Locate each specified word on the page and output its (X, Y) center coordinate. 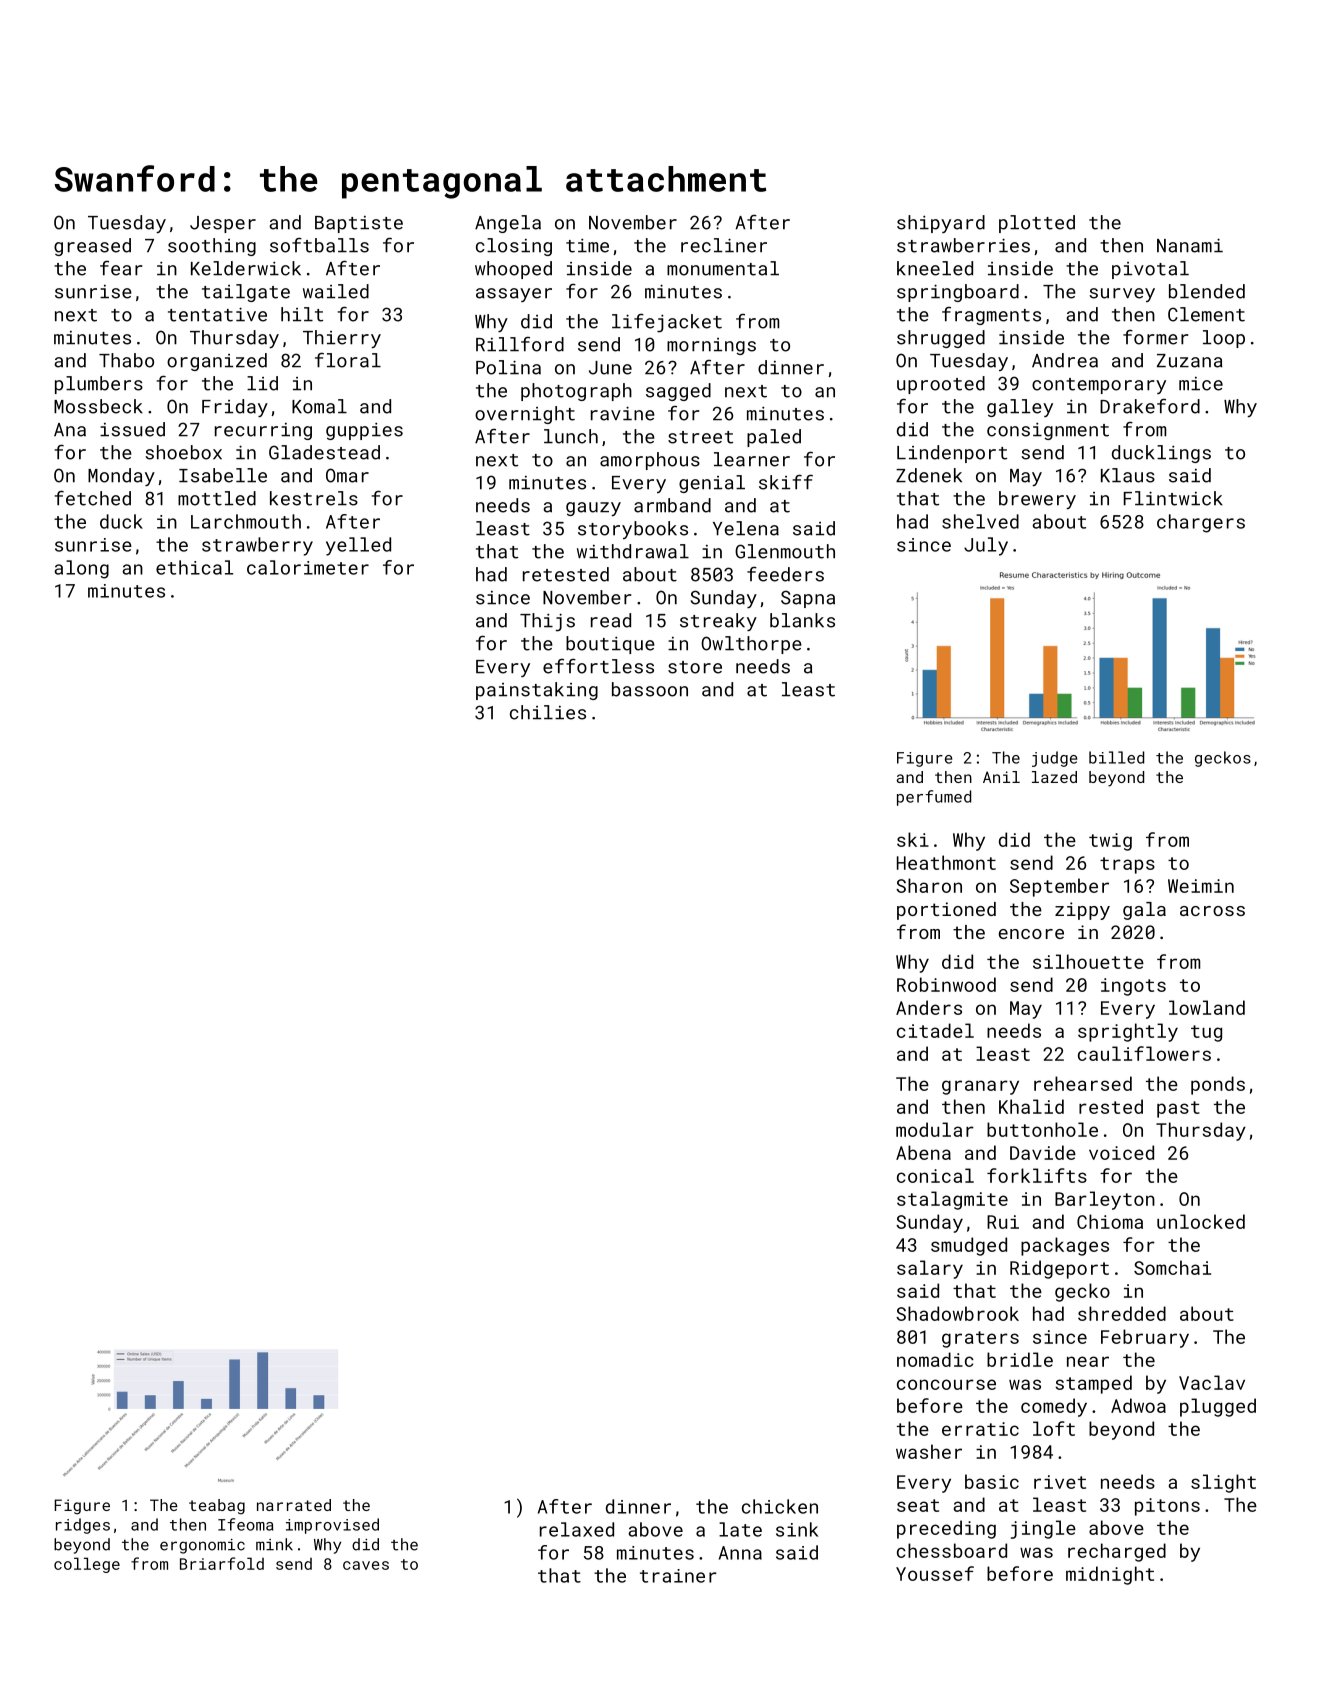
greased (92, 247)
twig (1110, 842)
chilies (548, 712)
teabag (217, 1507)
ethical (194, 567)
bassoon (650, 689)
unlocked (1201, 1221)
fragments (991, 316)
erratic (980, 1429)
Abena (923, 1152)
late (740, 1529)
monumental (723, 268)
